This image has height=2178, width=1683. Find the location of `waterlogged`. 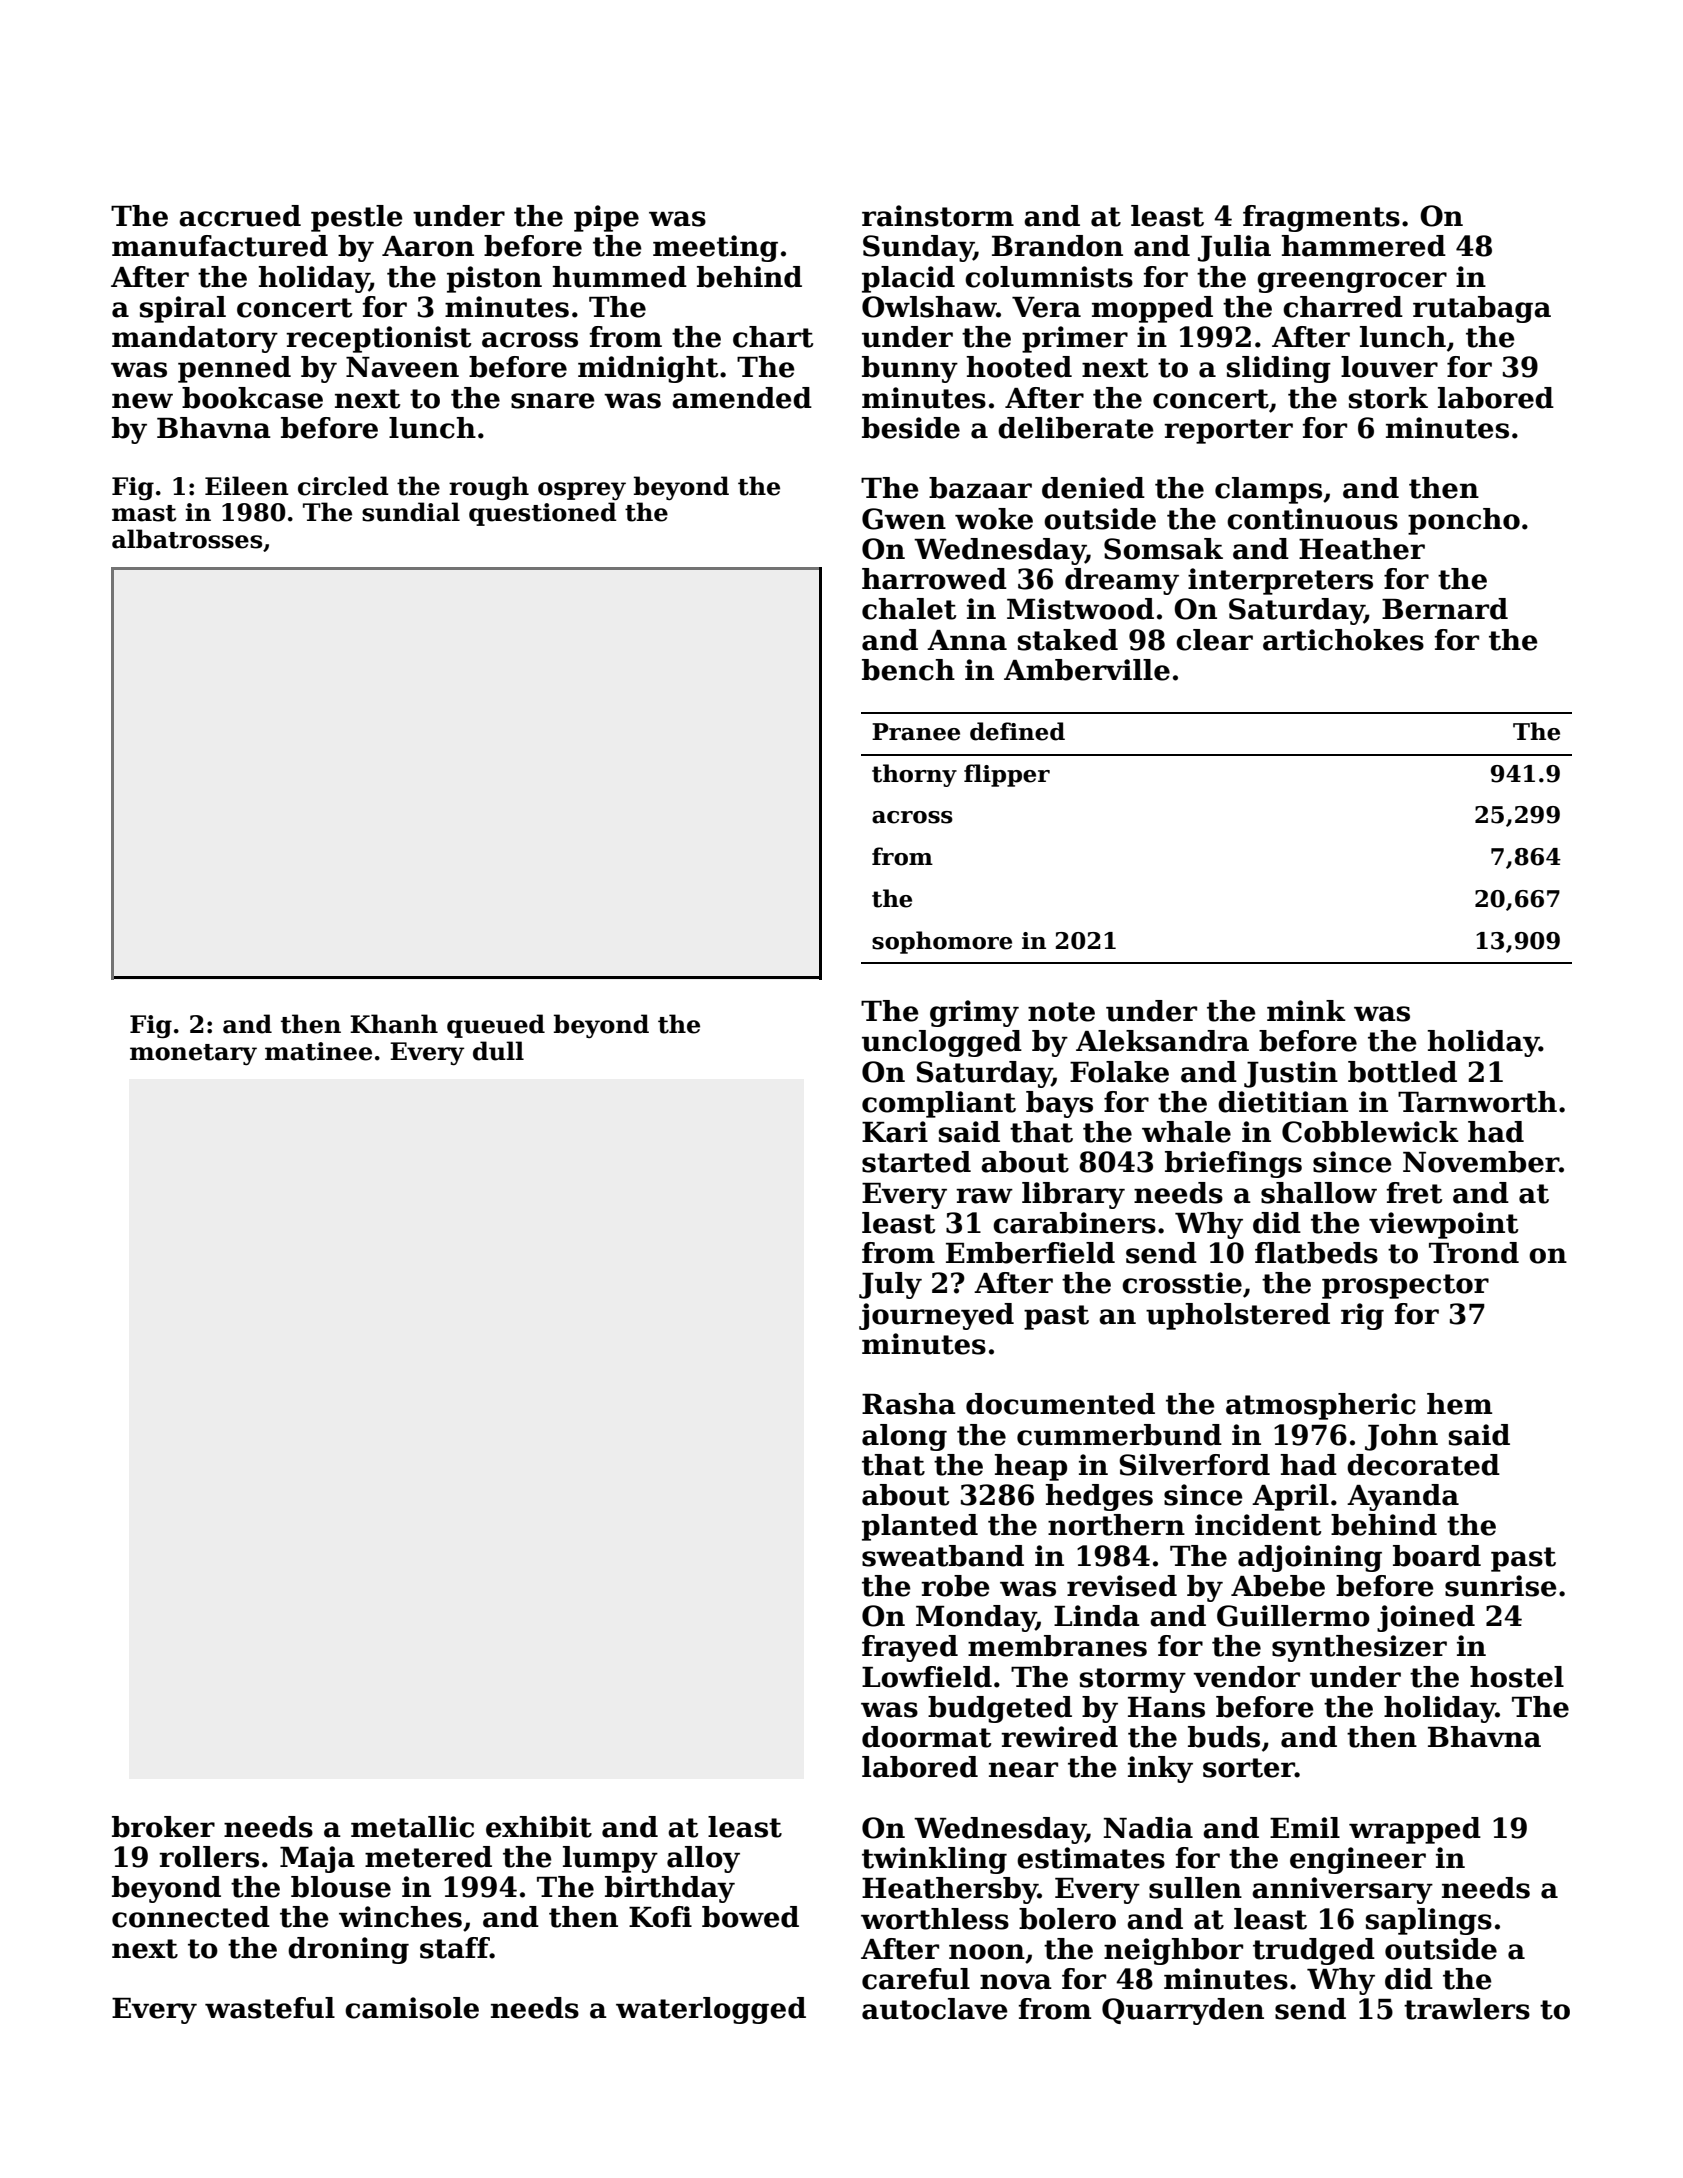

waterlogged is located at coordinates (711, 2010).
